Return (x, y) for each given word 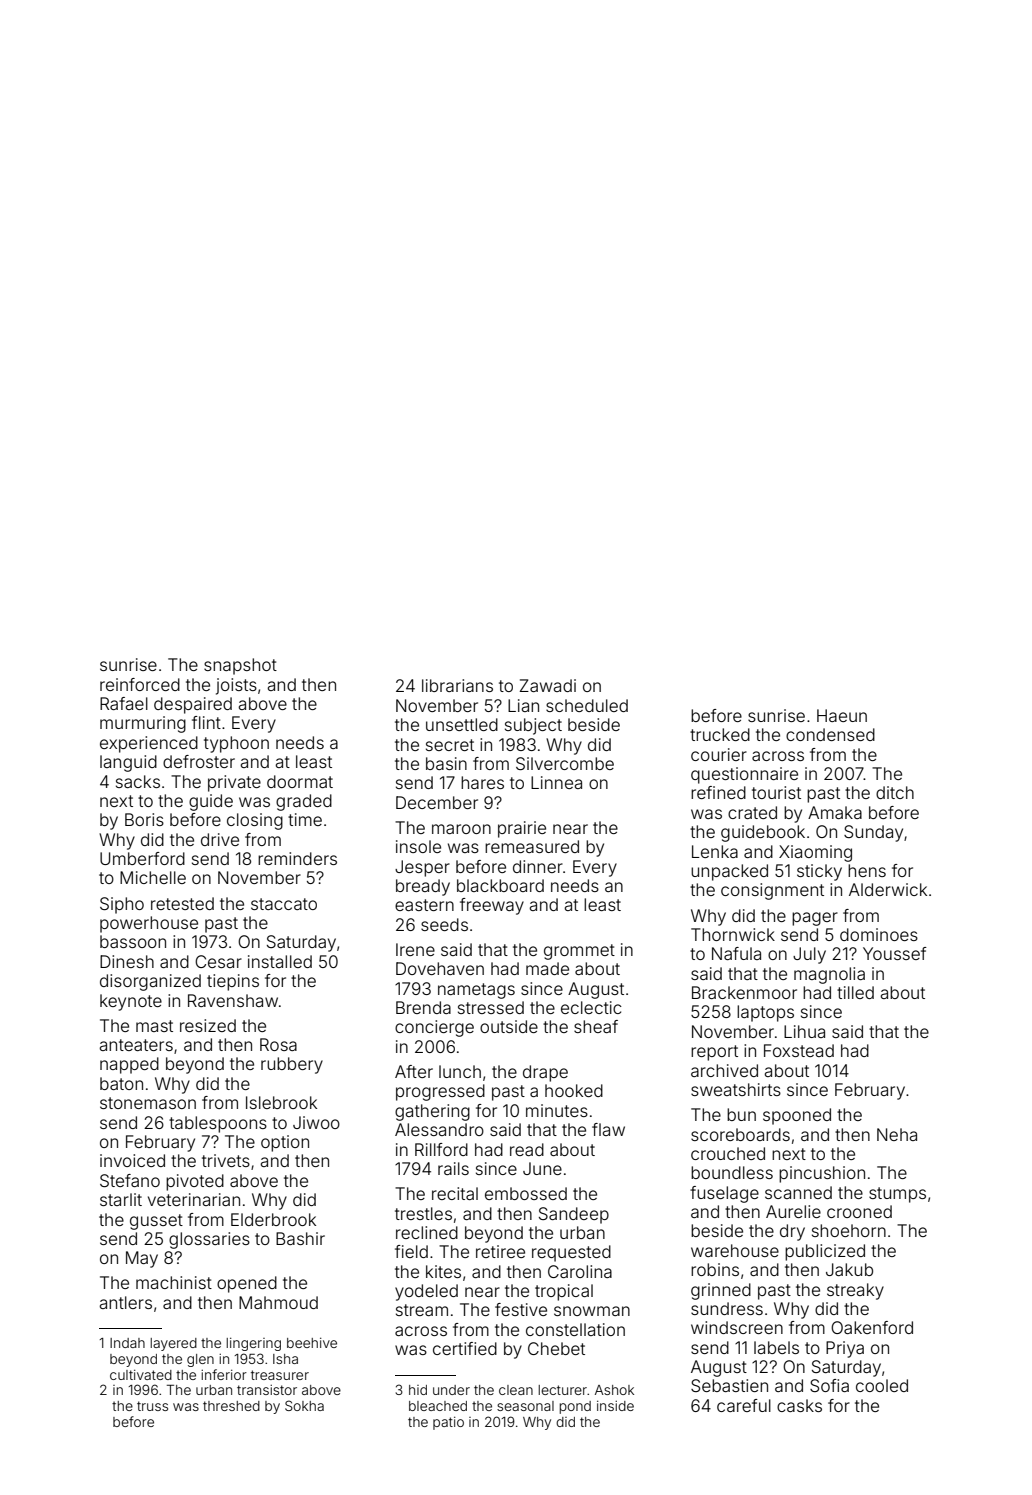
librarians (457, 685)
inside (615, 1406)
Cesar (218, 961)
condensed (830, 734)
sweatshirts (736, 1089)
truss (152, 1406)
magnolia (829, 975)
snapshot (240, 666)
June (542, 1168)
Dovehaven (440, 968)
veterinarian (194, 1199)
